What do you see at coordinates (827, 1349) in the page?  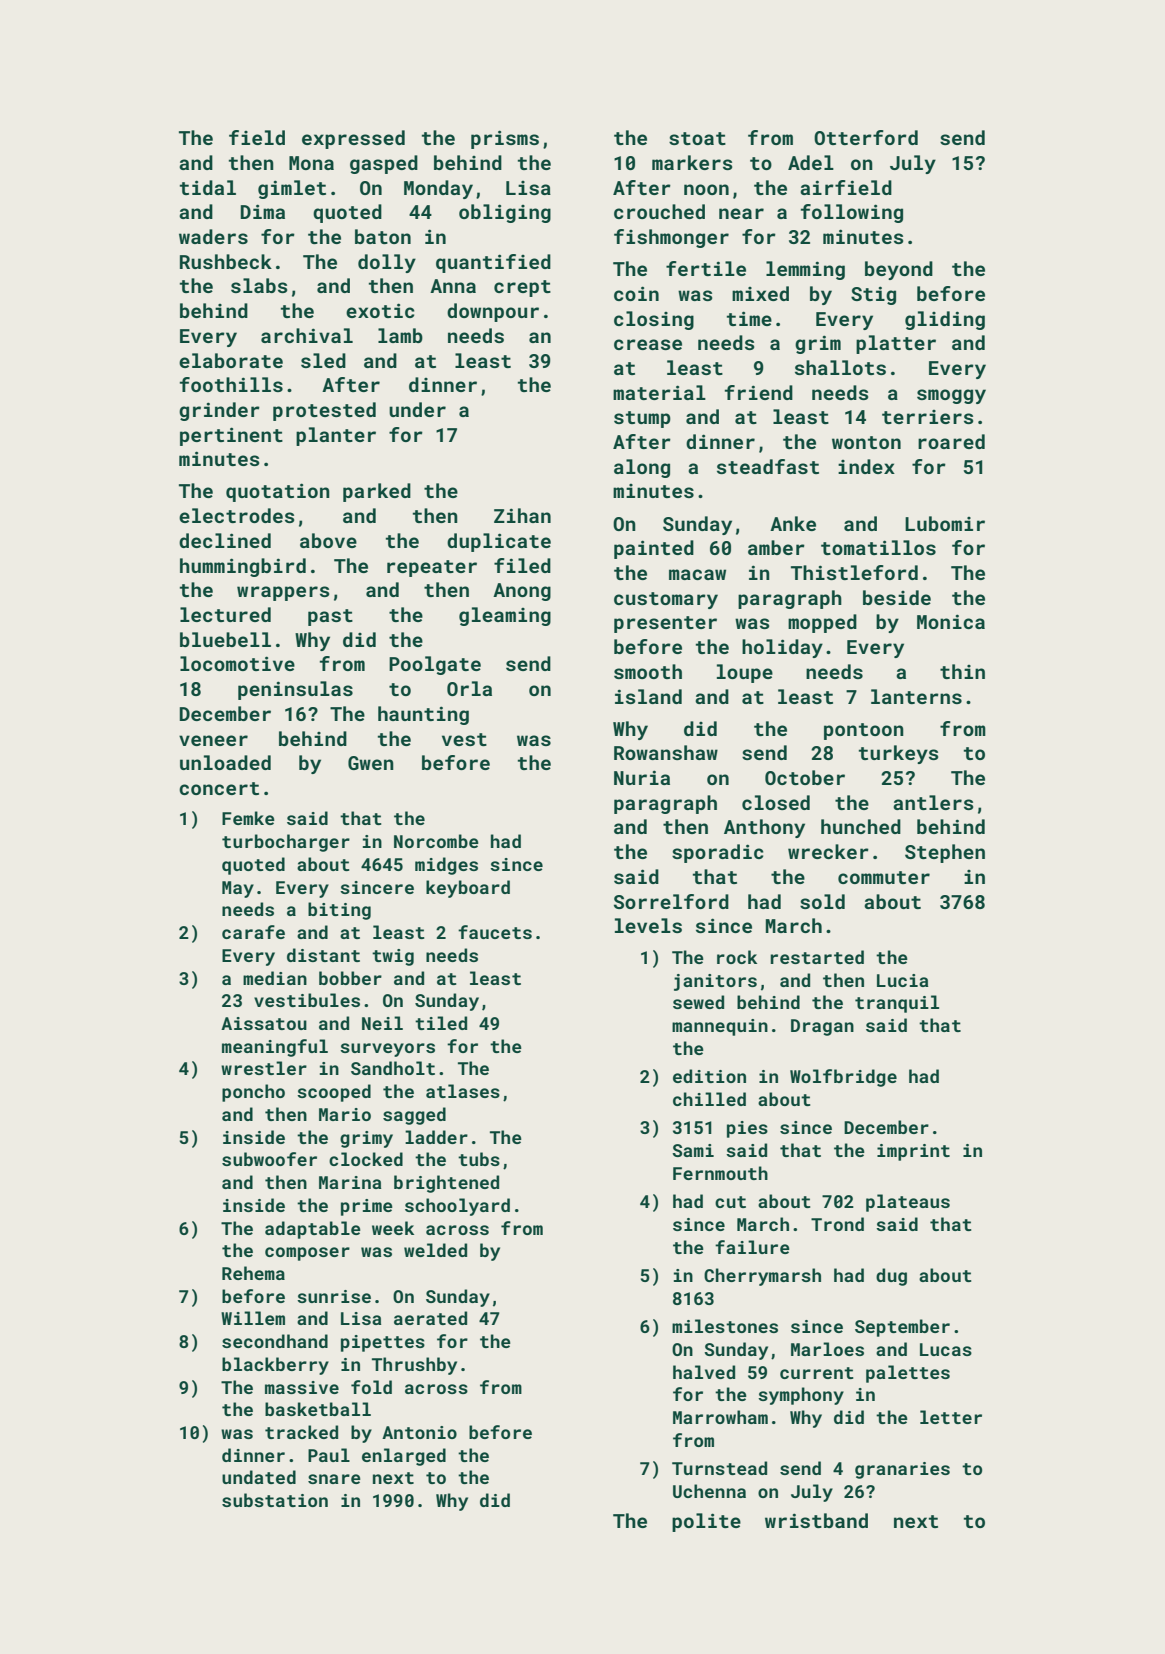 I see `Marloes` at bounding box center [827, 1349].
